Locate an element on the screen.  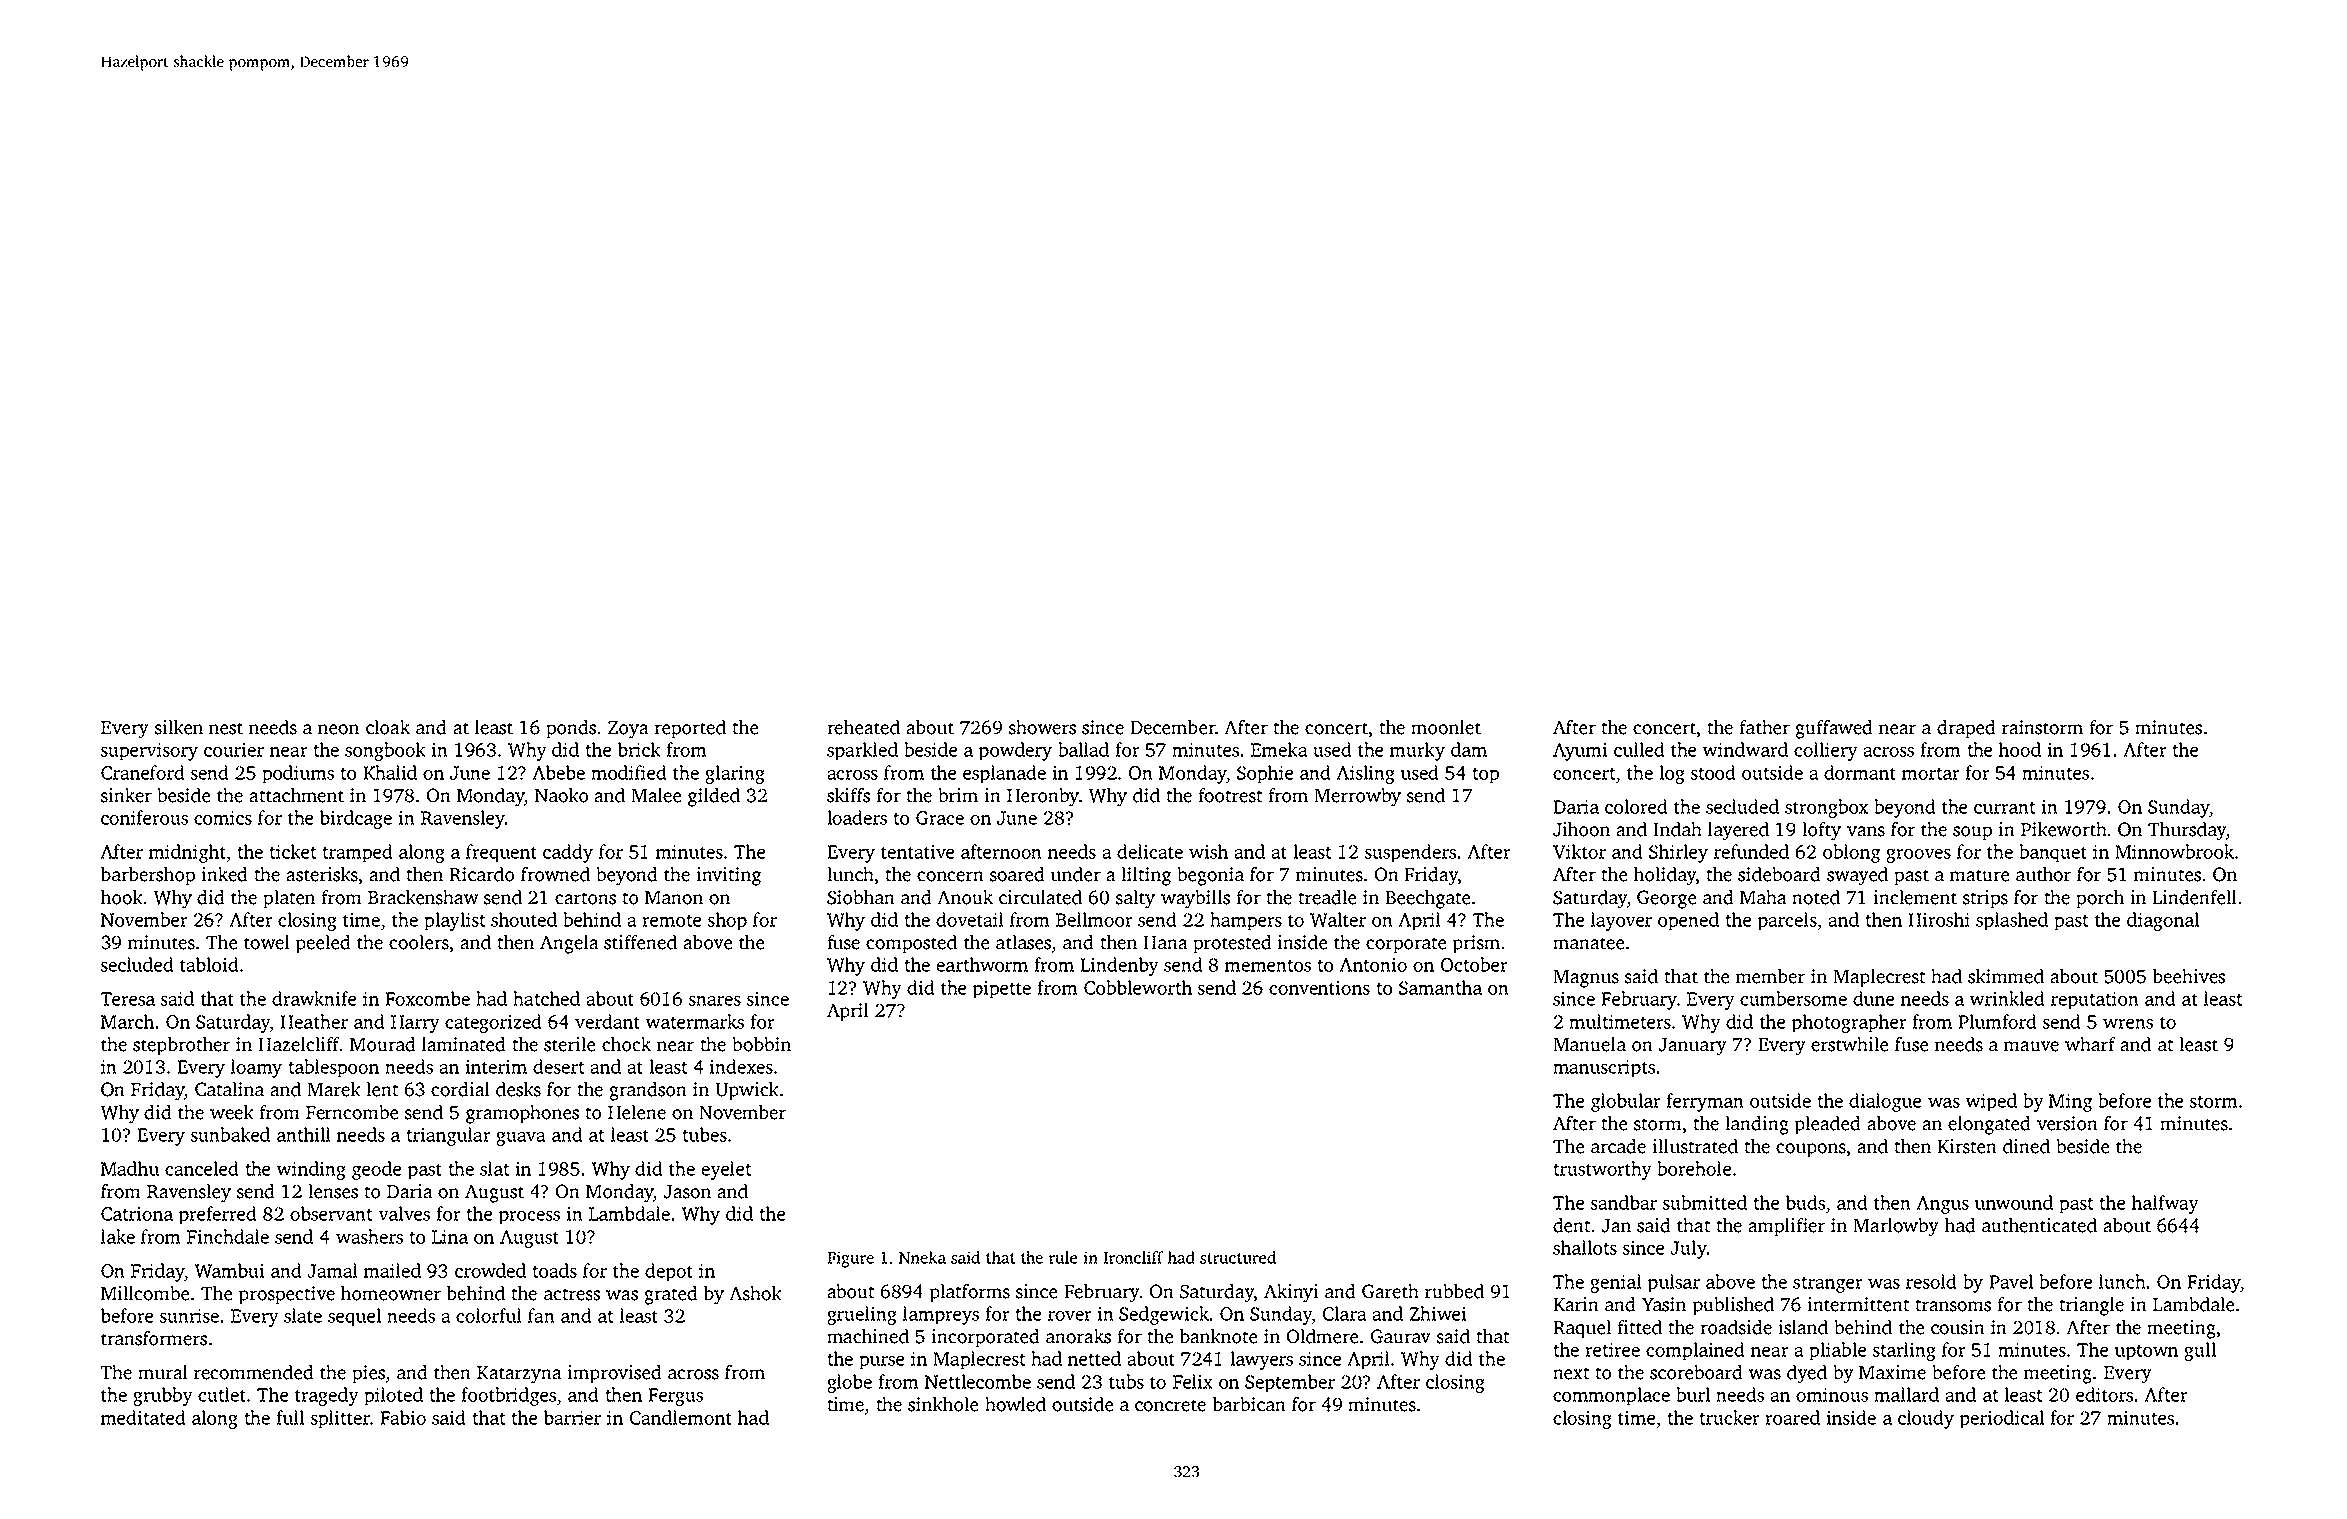
hook is located at coordinates (122, 897).
